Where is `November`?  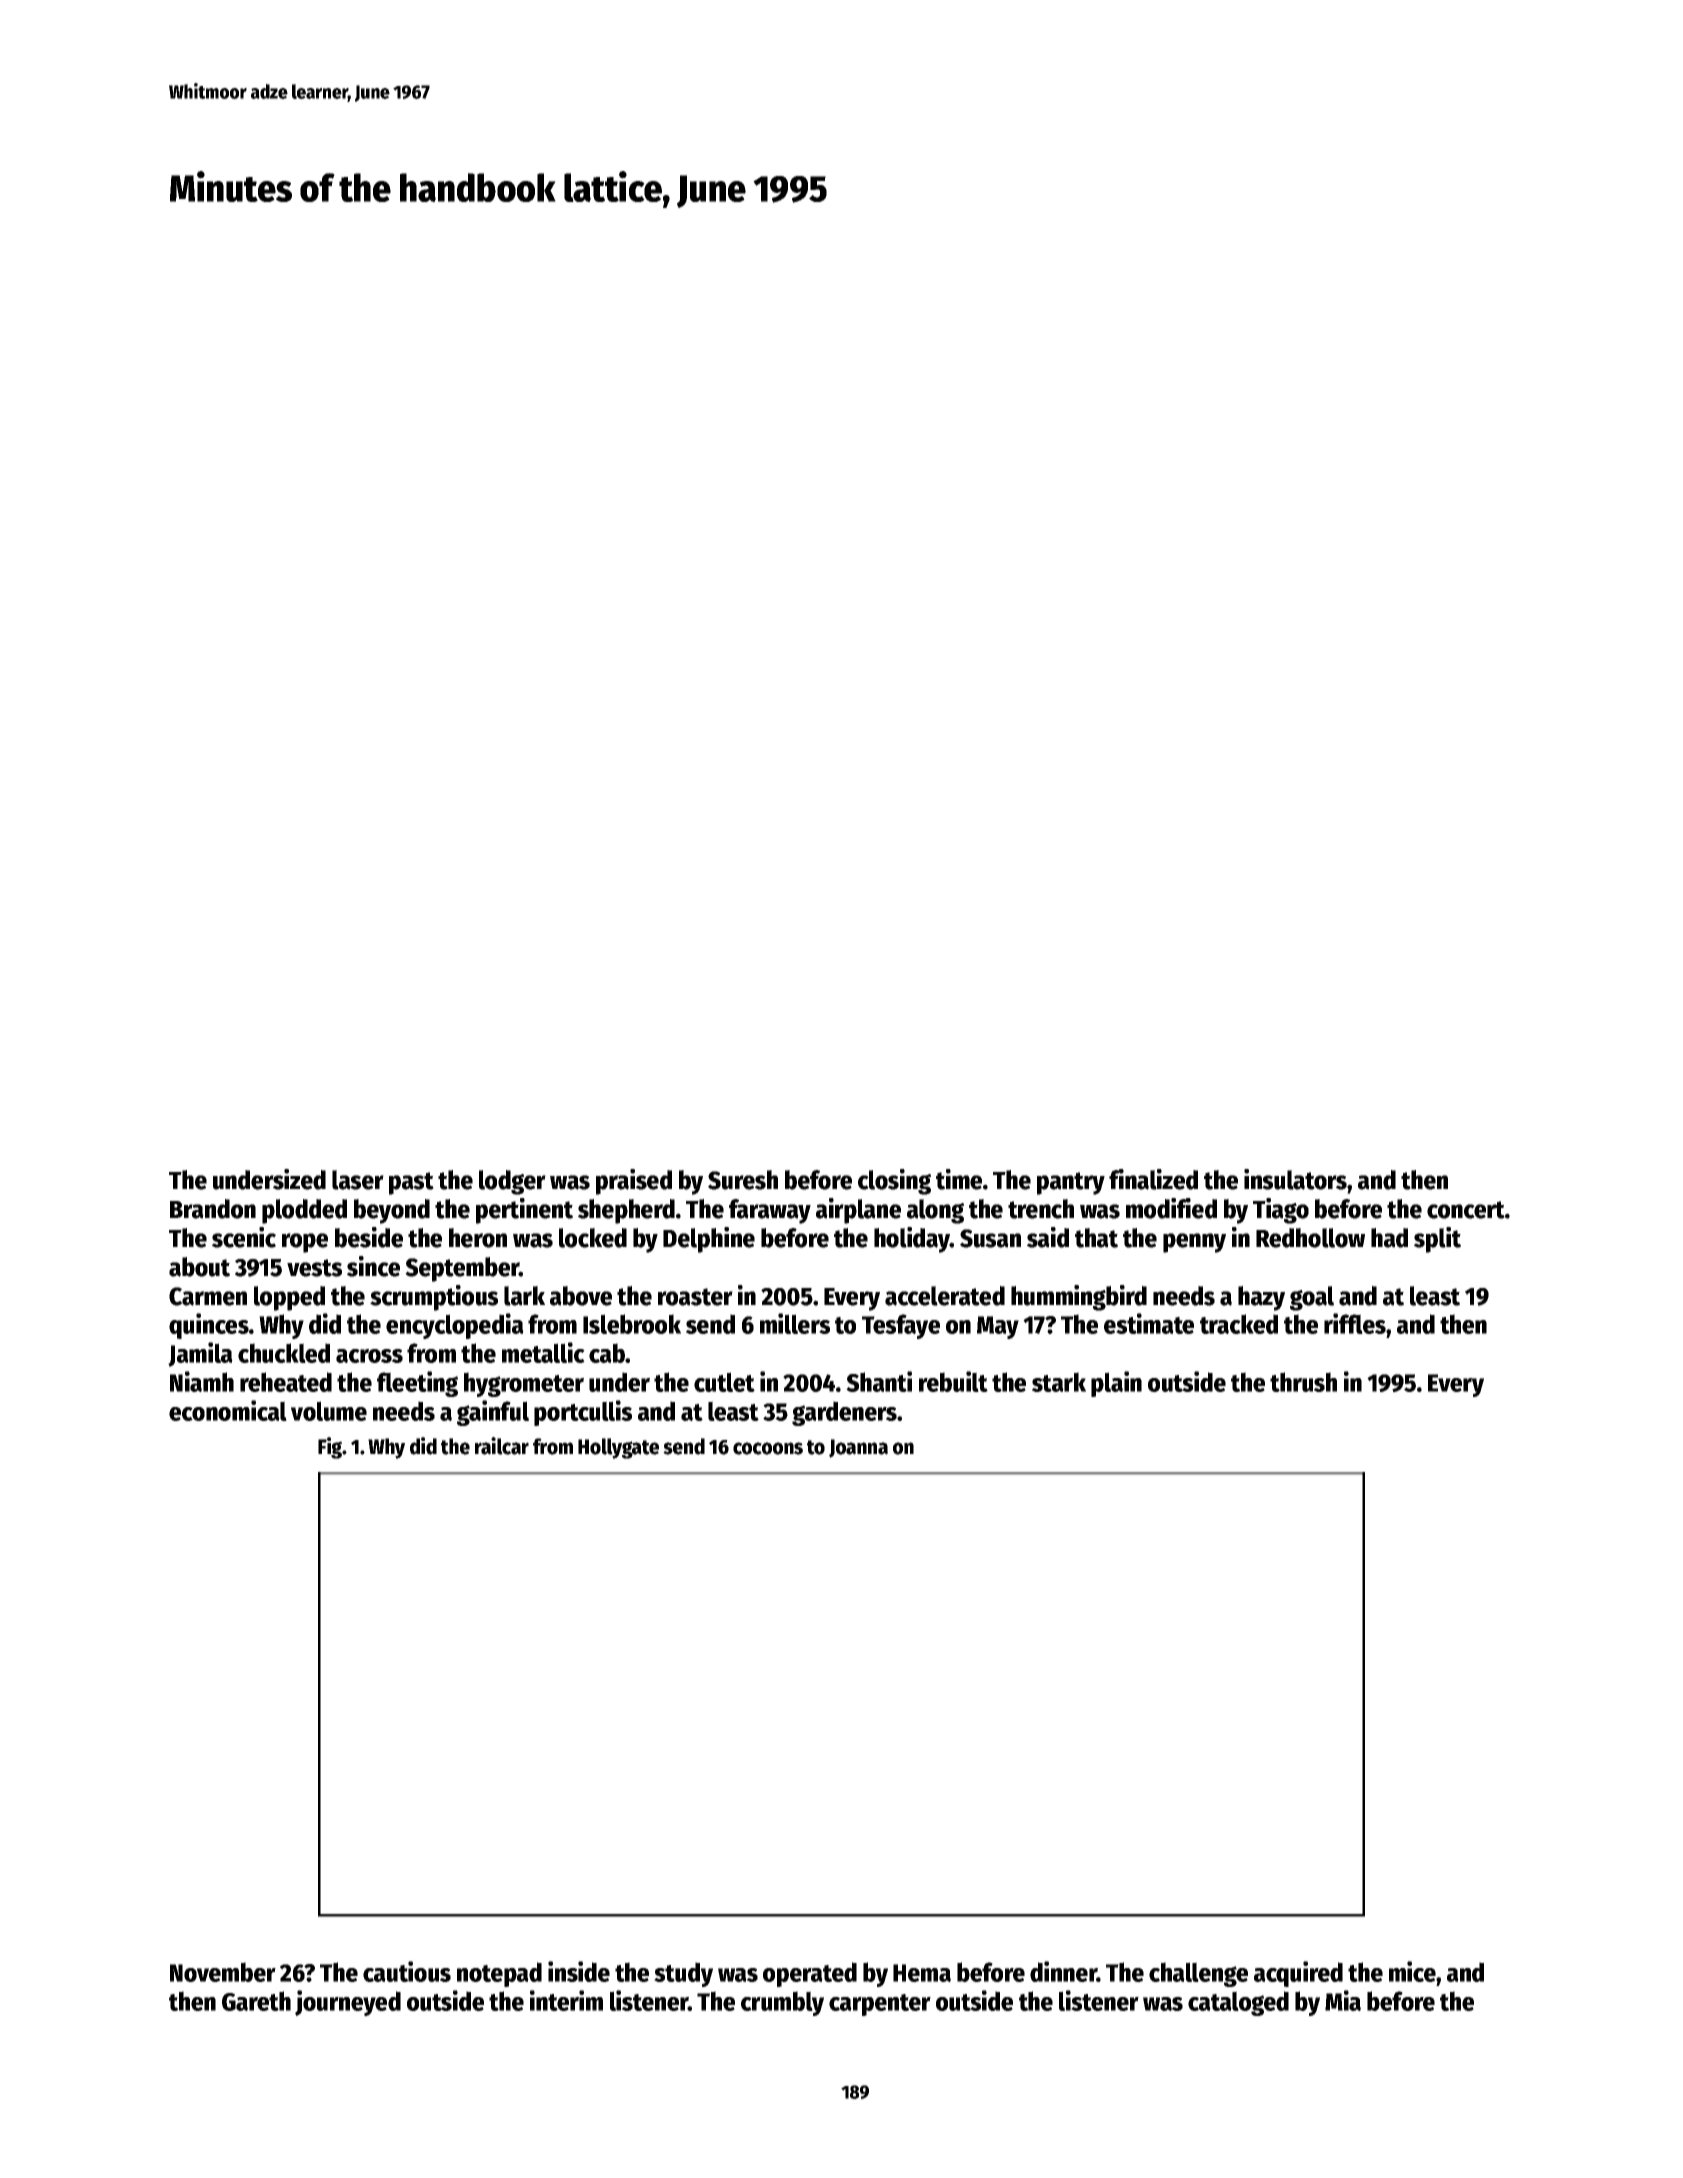 November is located at coordinates (223, 1972).
